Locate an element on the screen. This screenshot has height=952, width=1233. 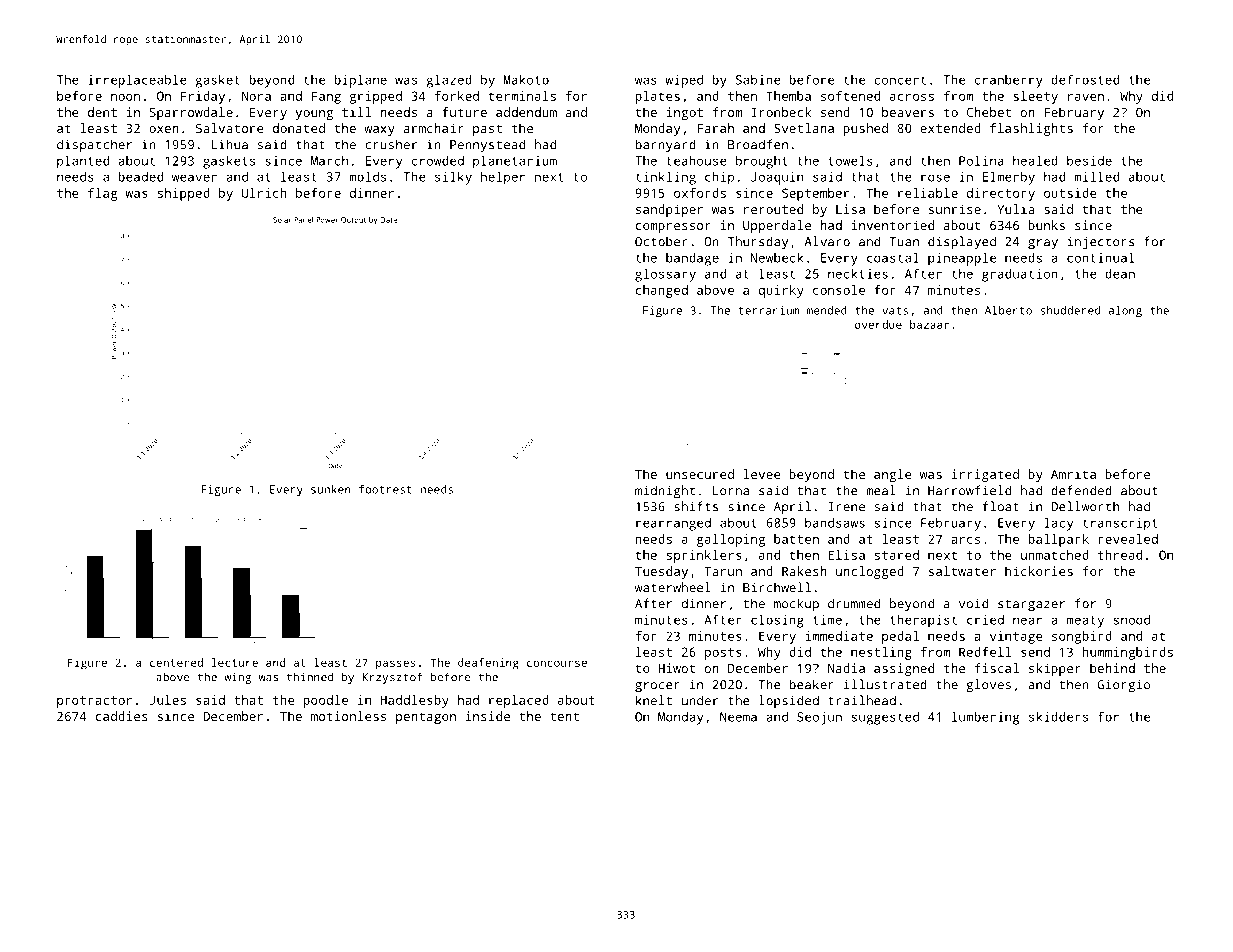
Neema is located at coordinates (738, 717).
